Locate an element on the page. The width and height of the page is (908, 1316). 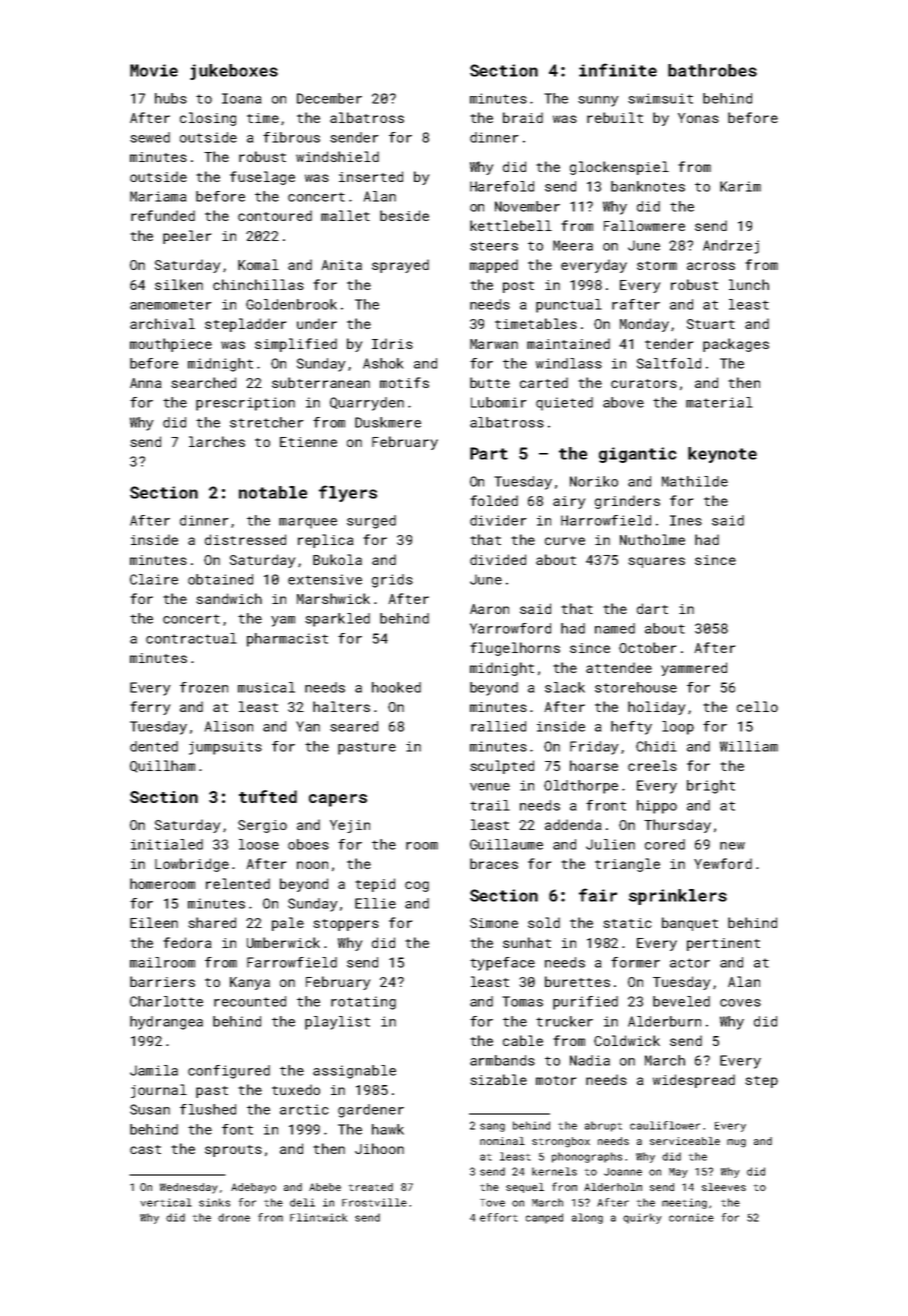
Umberwick is located at coordinates (283, 942).
